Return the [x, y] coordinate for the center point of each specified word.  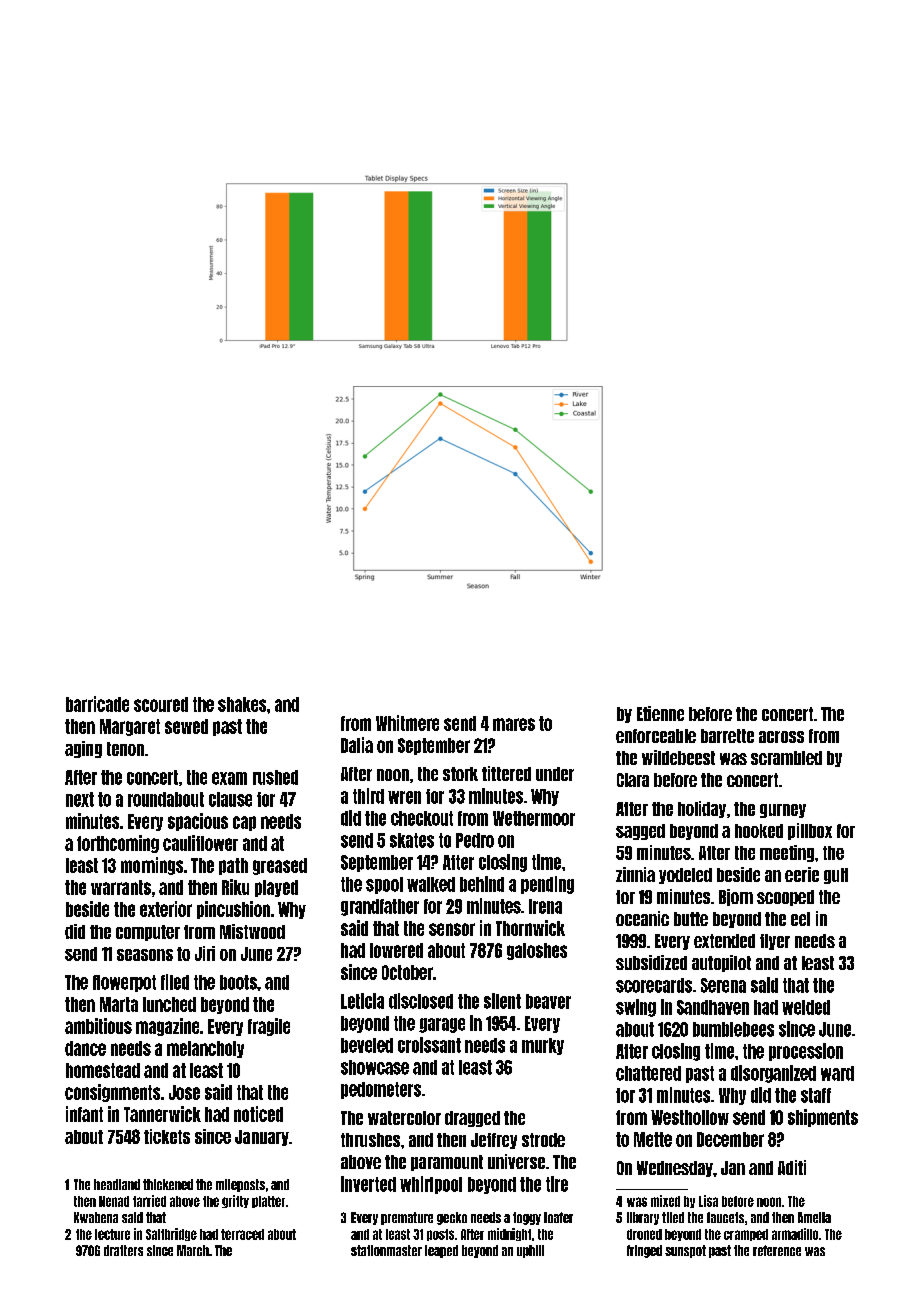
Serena [723, 985]
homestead [103, 1070]
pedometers [381, 1090]
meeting [787, 853]
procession [806, 1052]
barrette [727, 736]
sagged [640, 832]
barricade [97, 704]
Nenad [114, 1201]
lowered [396, 950]
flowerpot [124, 983]
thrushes [370, 1140]
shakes [242, 704]
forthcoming [118, 844]
